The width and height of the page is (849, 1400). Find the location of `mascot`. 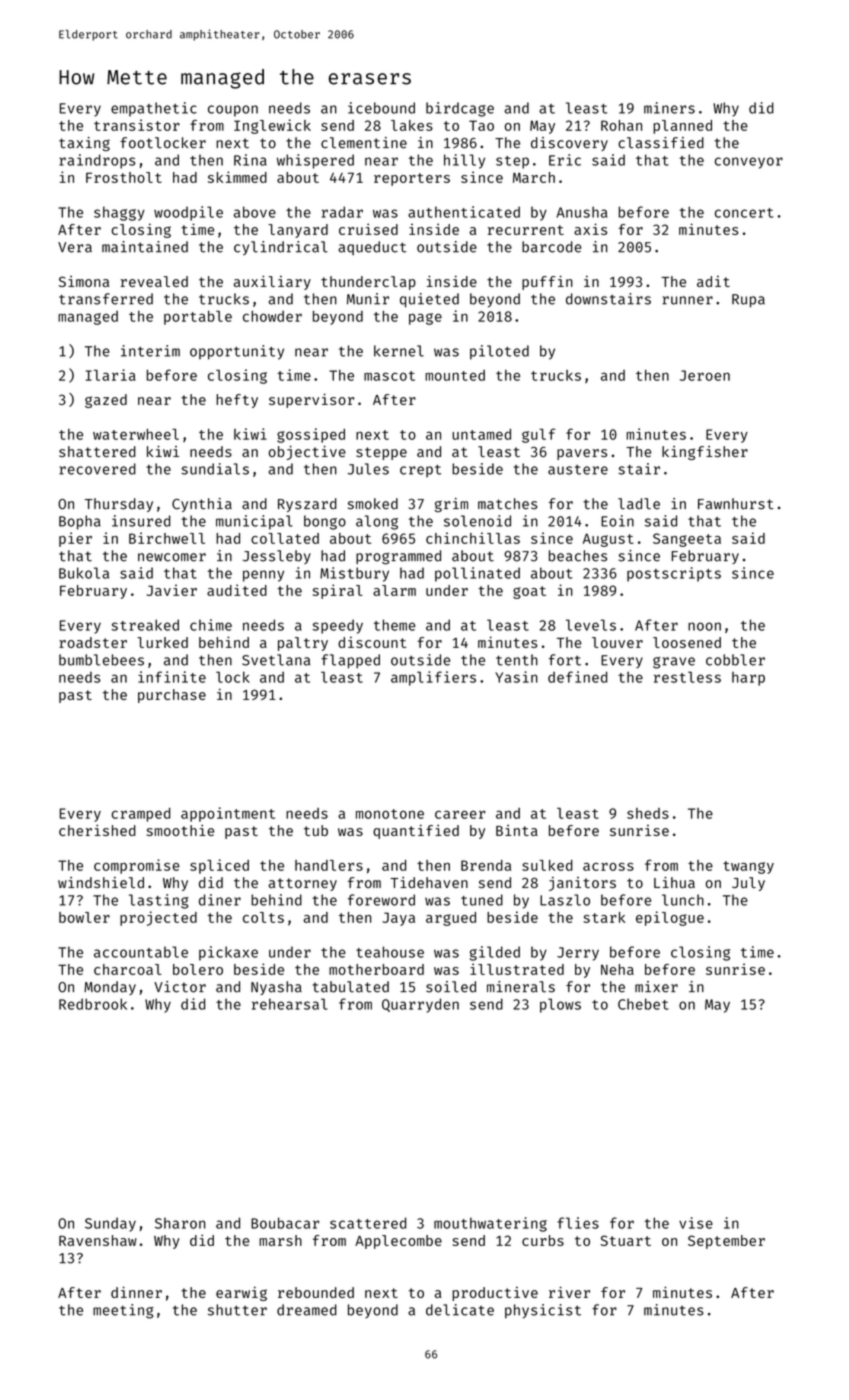

mascot is located at coordinates (389, 376).
